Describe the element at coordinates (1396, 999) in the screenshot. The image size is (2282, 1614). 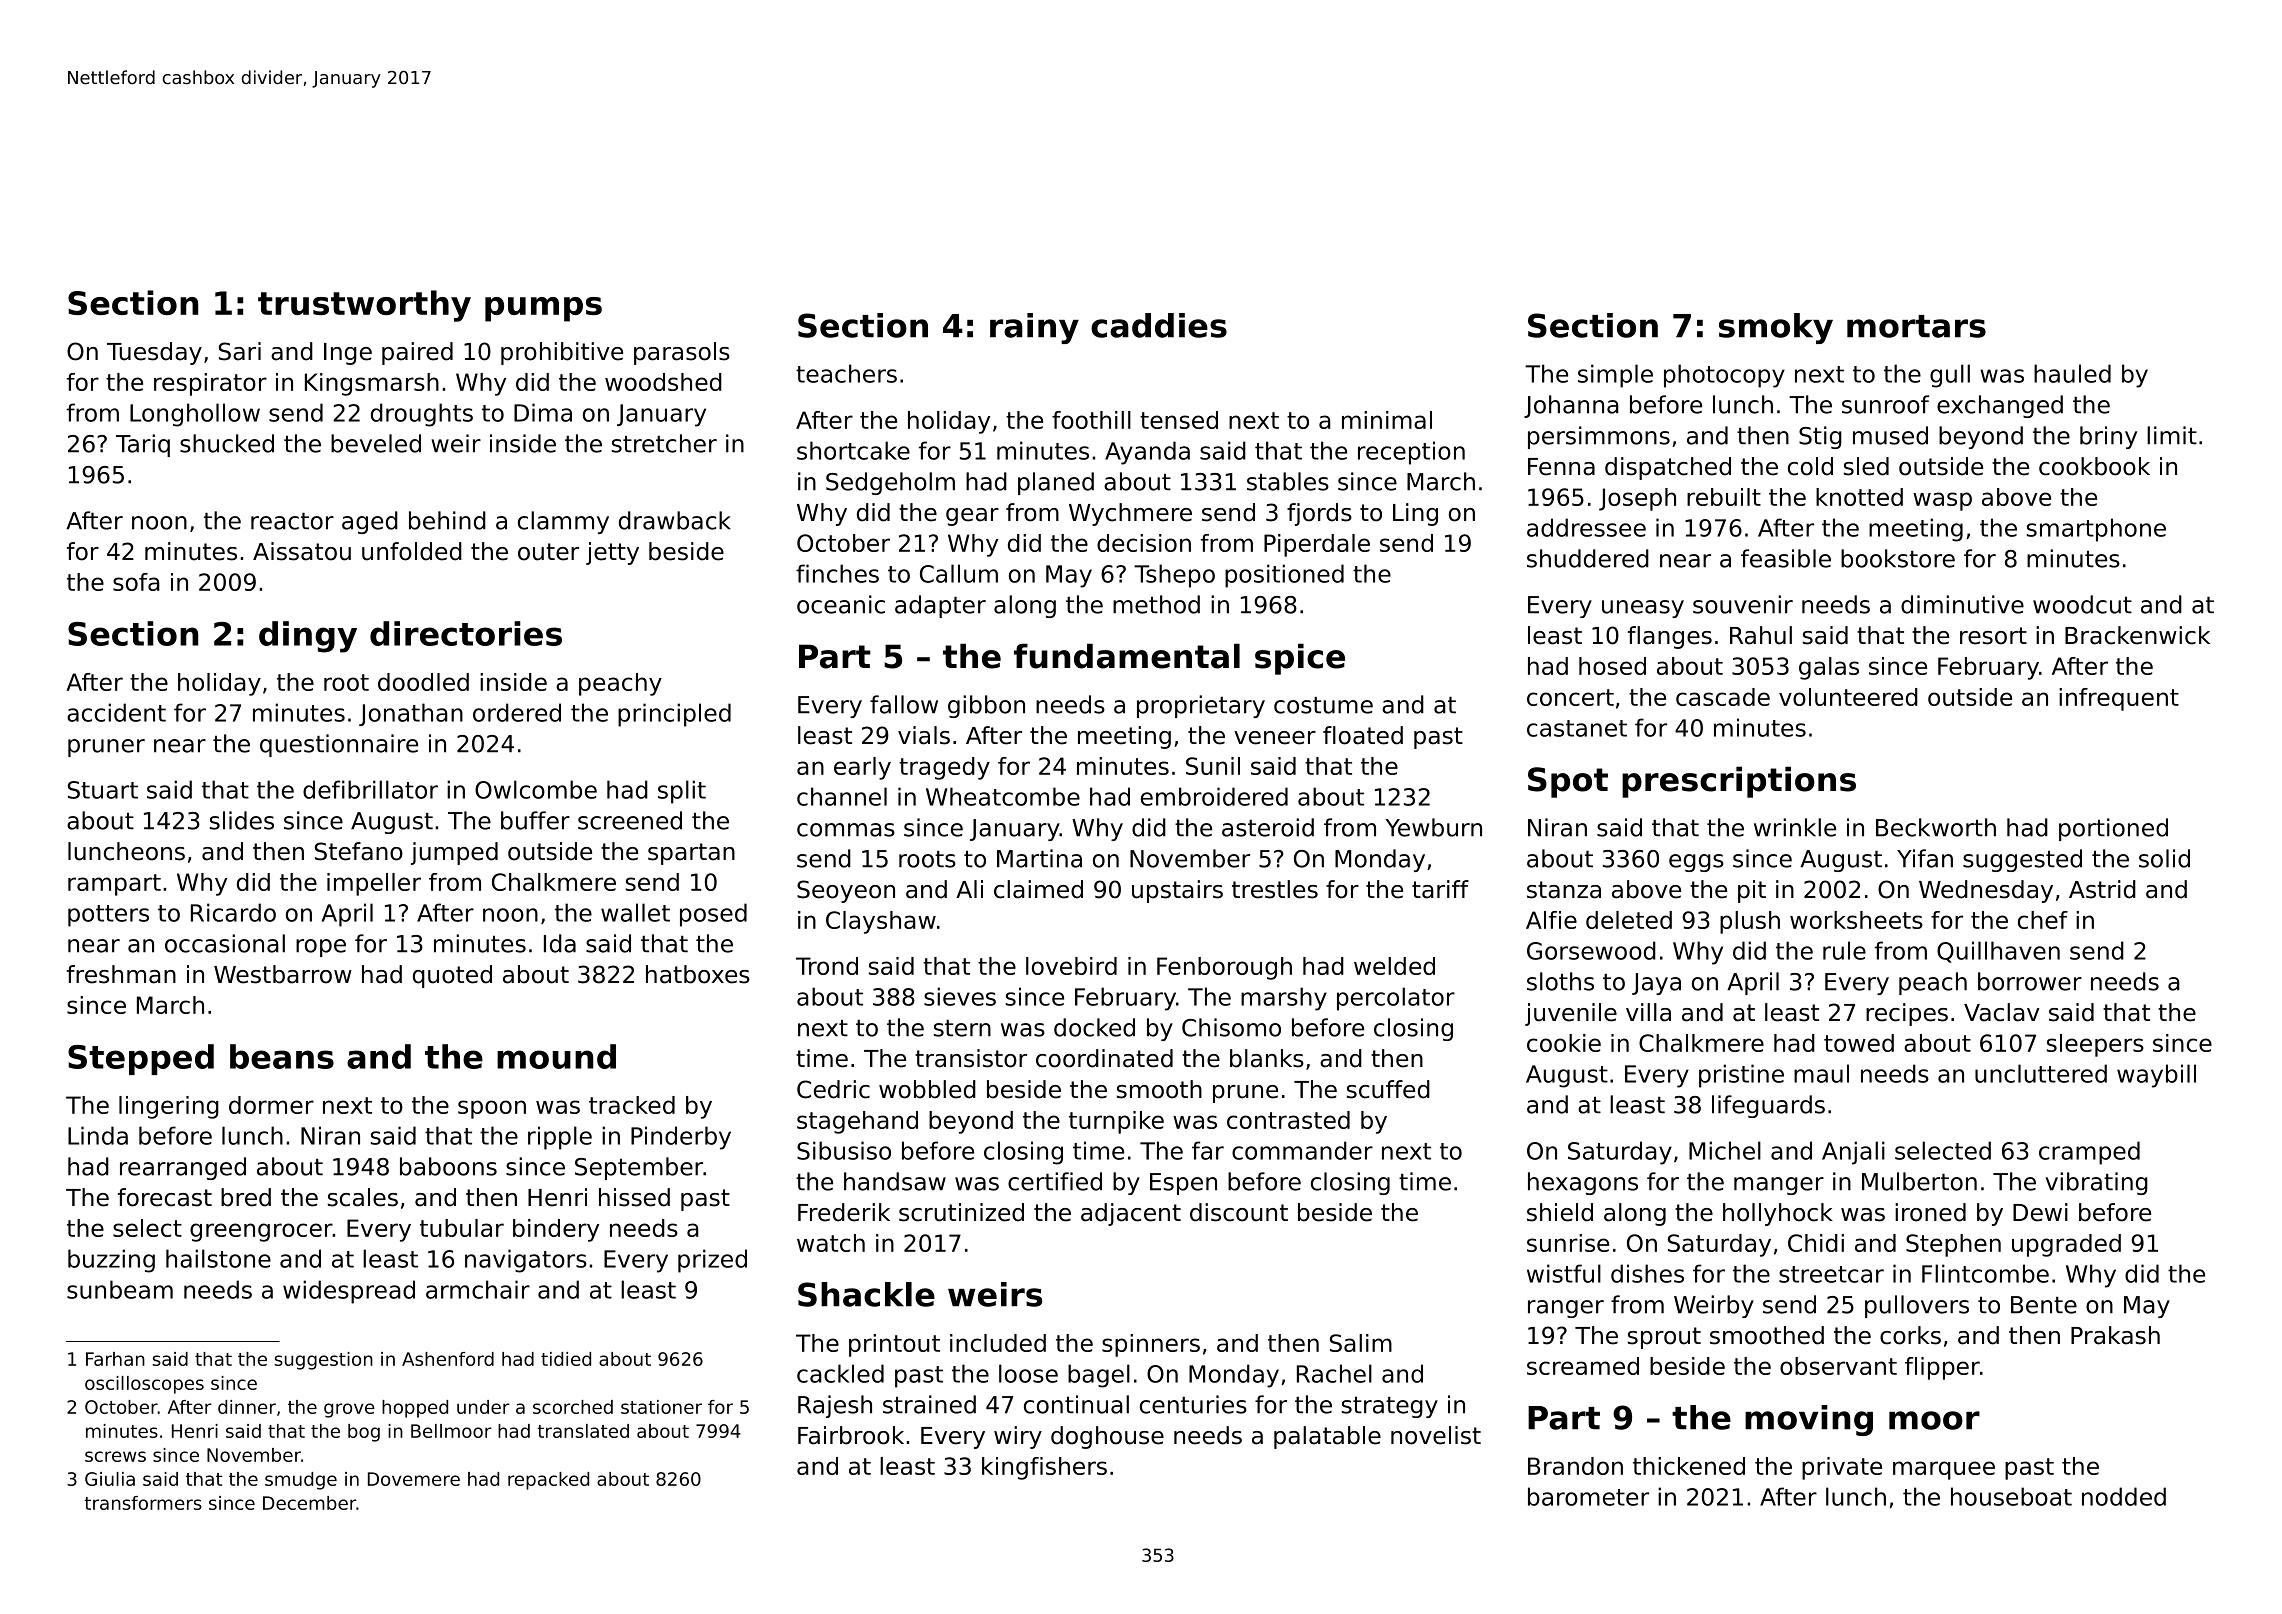
I see `percolator` at that location.
